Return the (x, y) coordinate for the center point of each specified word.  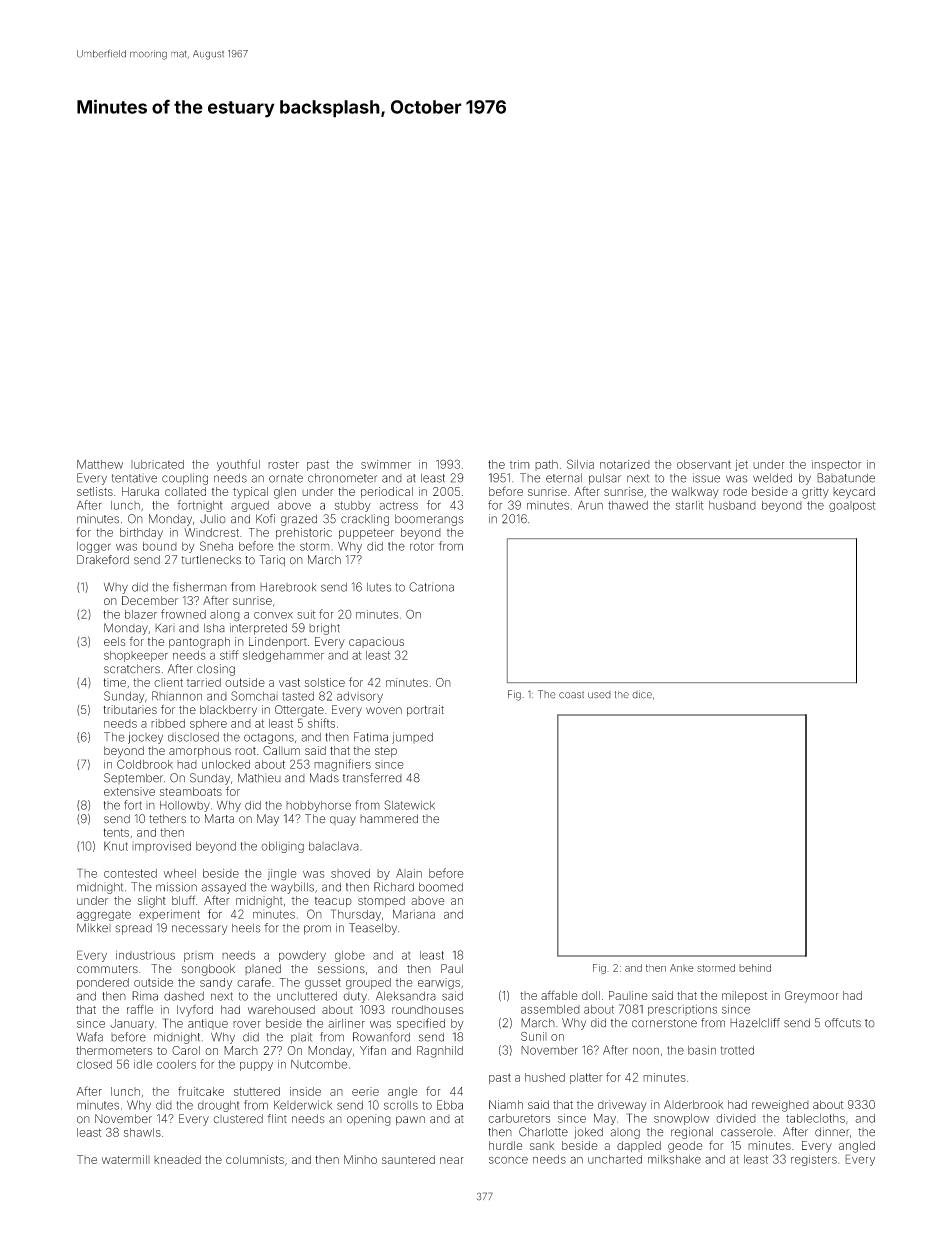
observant (704, 464)
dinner (832, 1132)
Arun (590, 505)
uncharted (615, 1159)
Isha (214, 628)
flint (277, 1118)
